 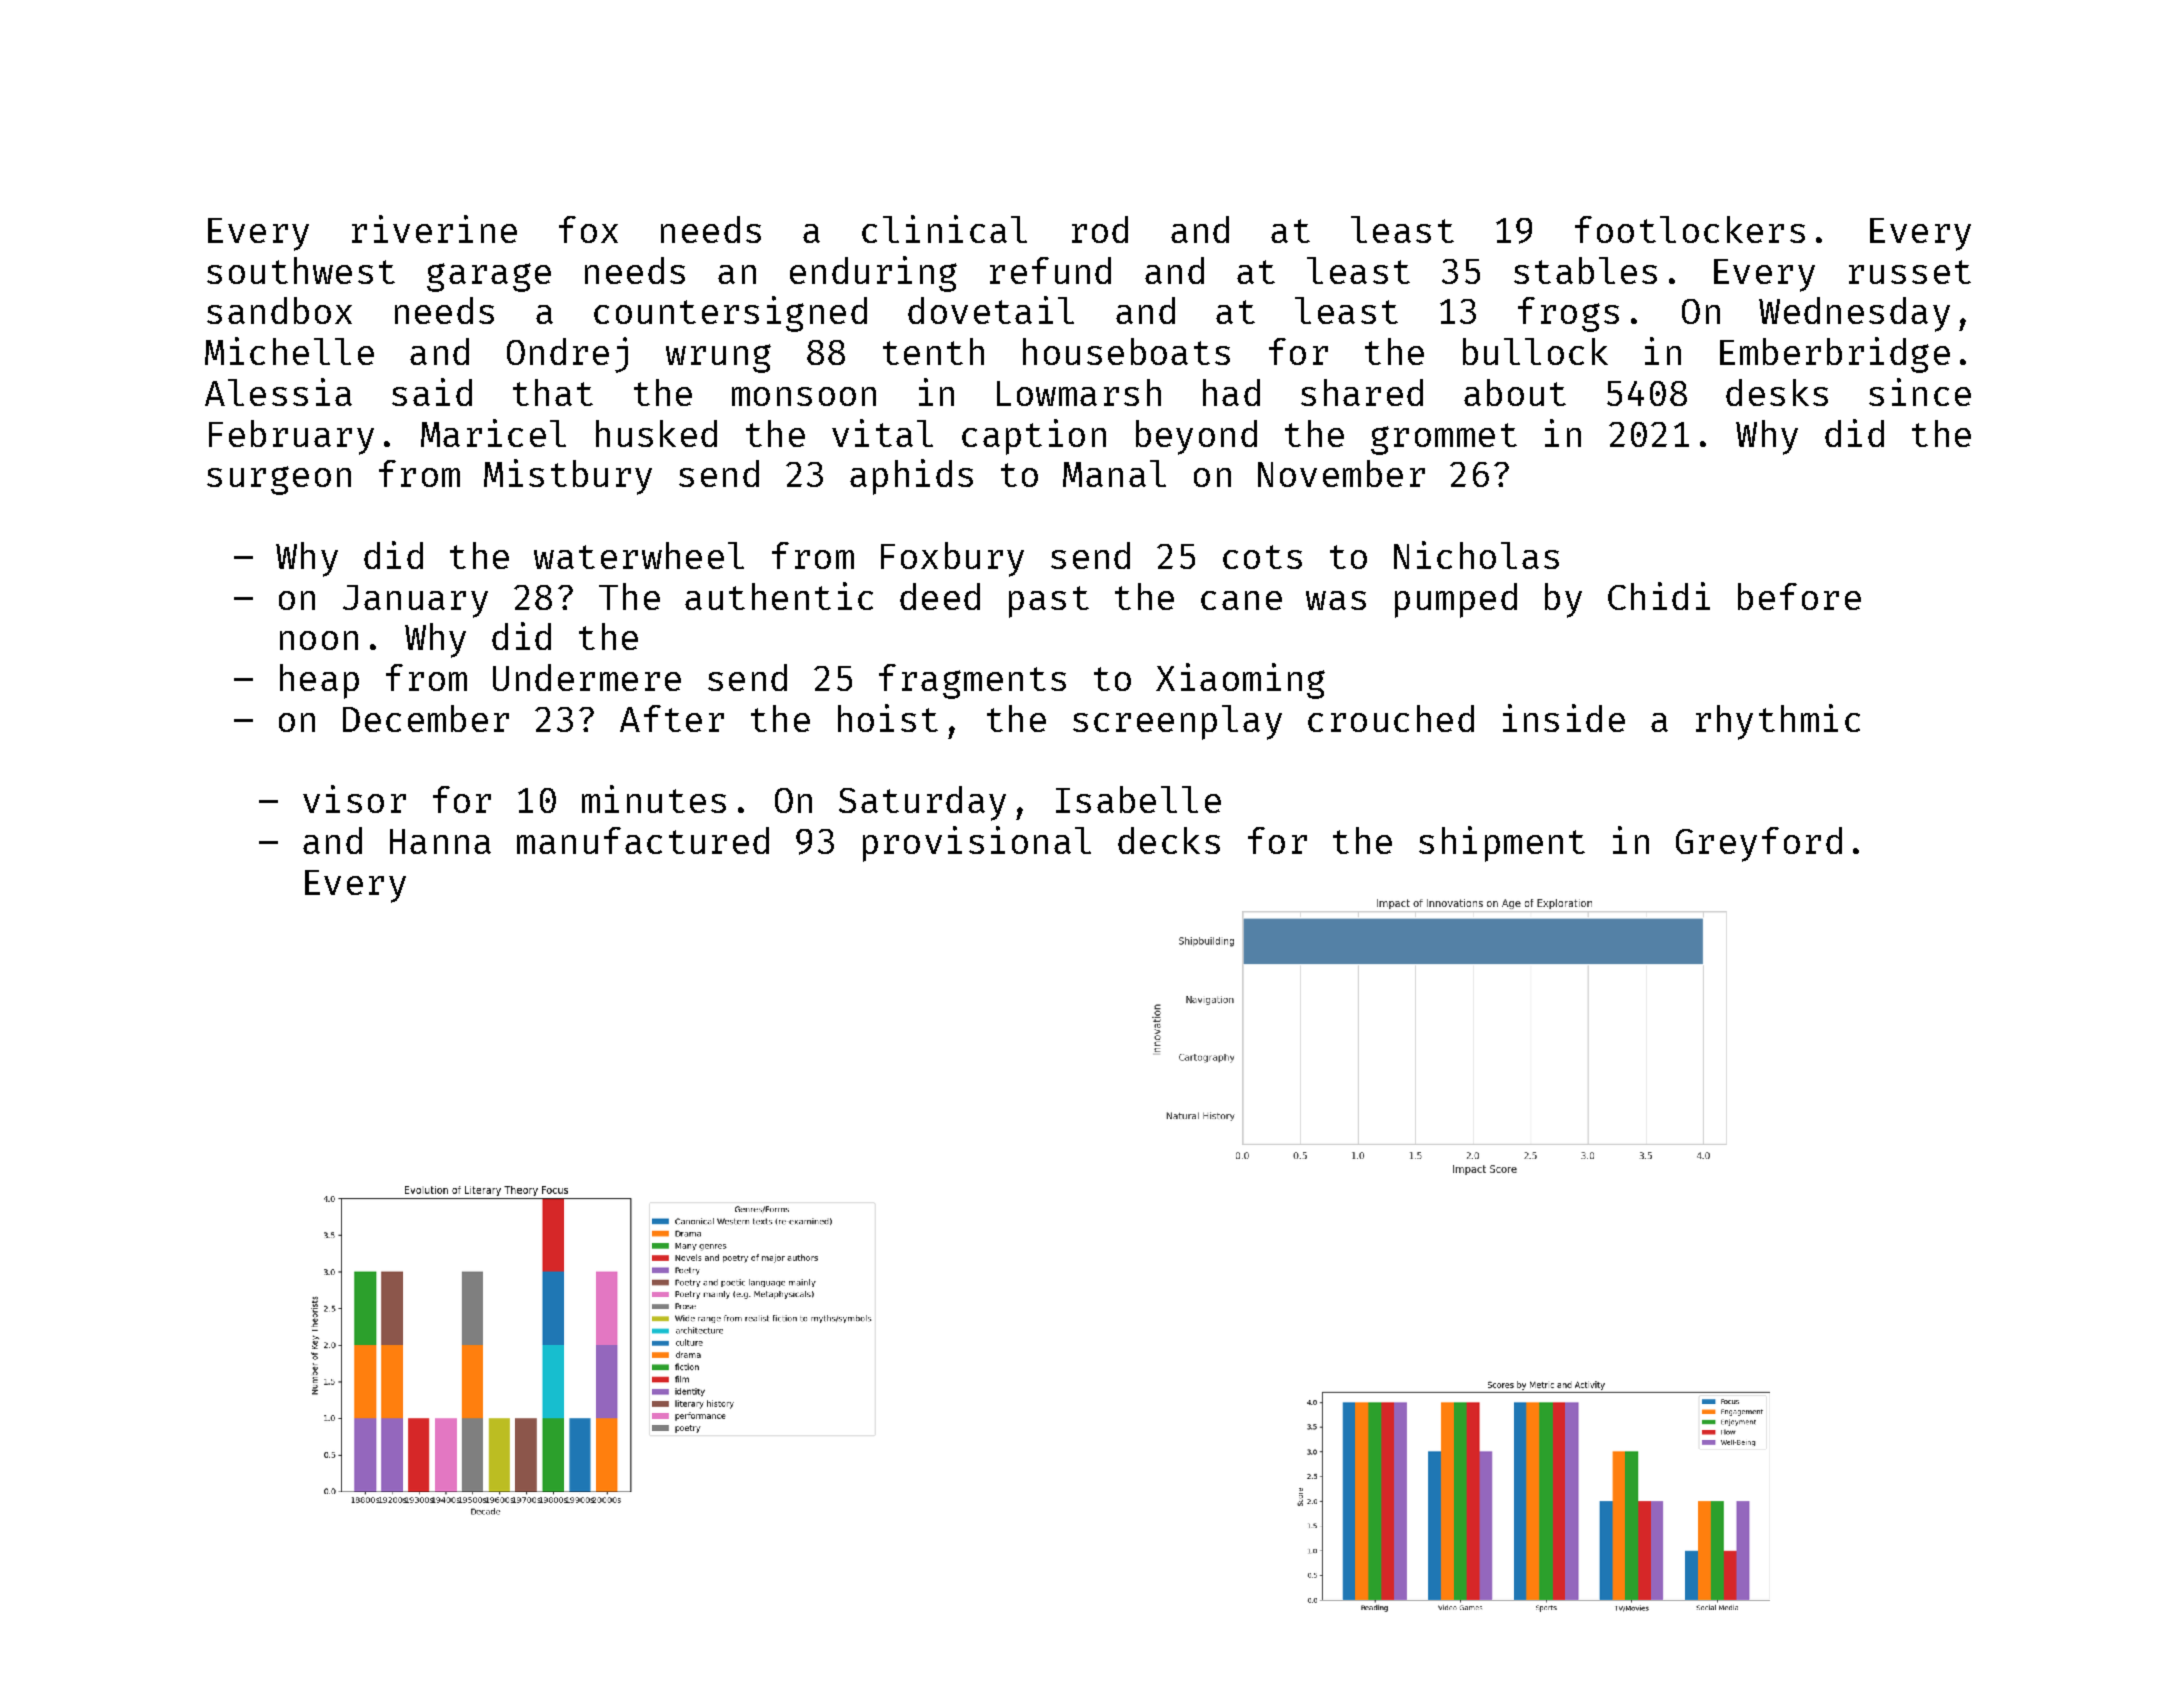 I want to click on Isabelle, so click(x=1138, y=799).
